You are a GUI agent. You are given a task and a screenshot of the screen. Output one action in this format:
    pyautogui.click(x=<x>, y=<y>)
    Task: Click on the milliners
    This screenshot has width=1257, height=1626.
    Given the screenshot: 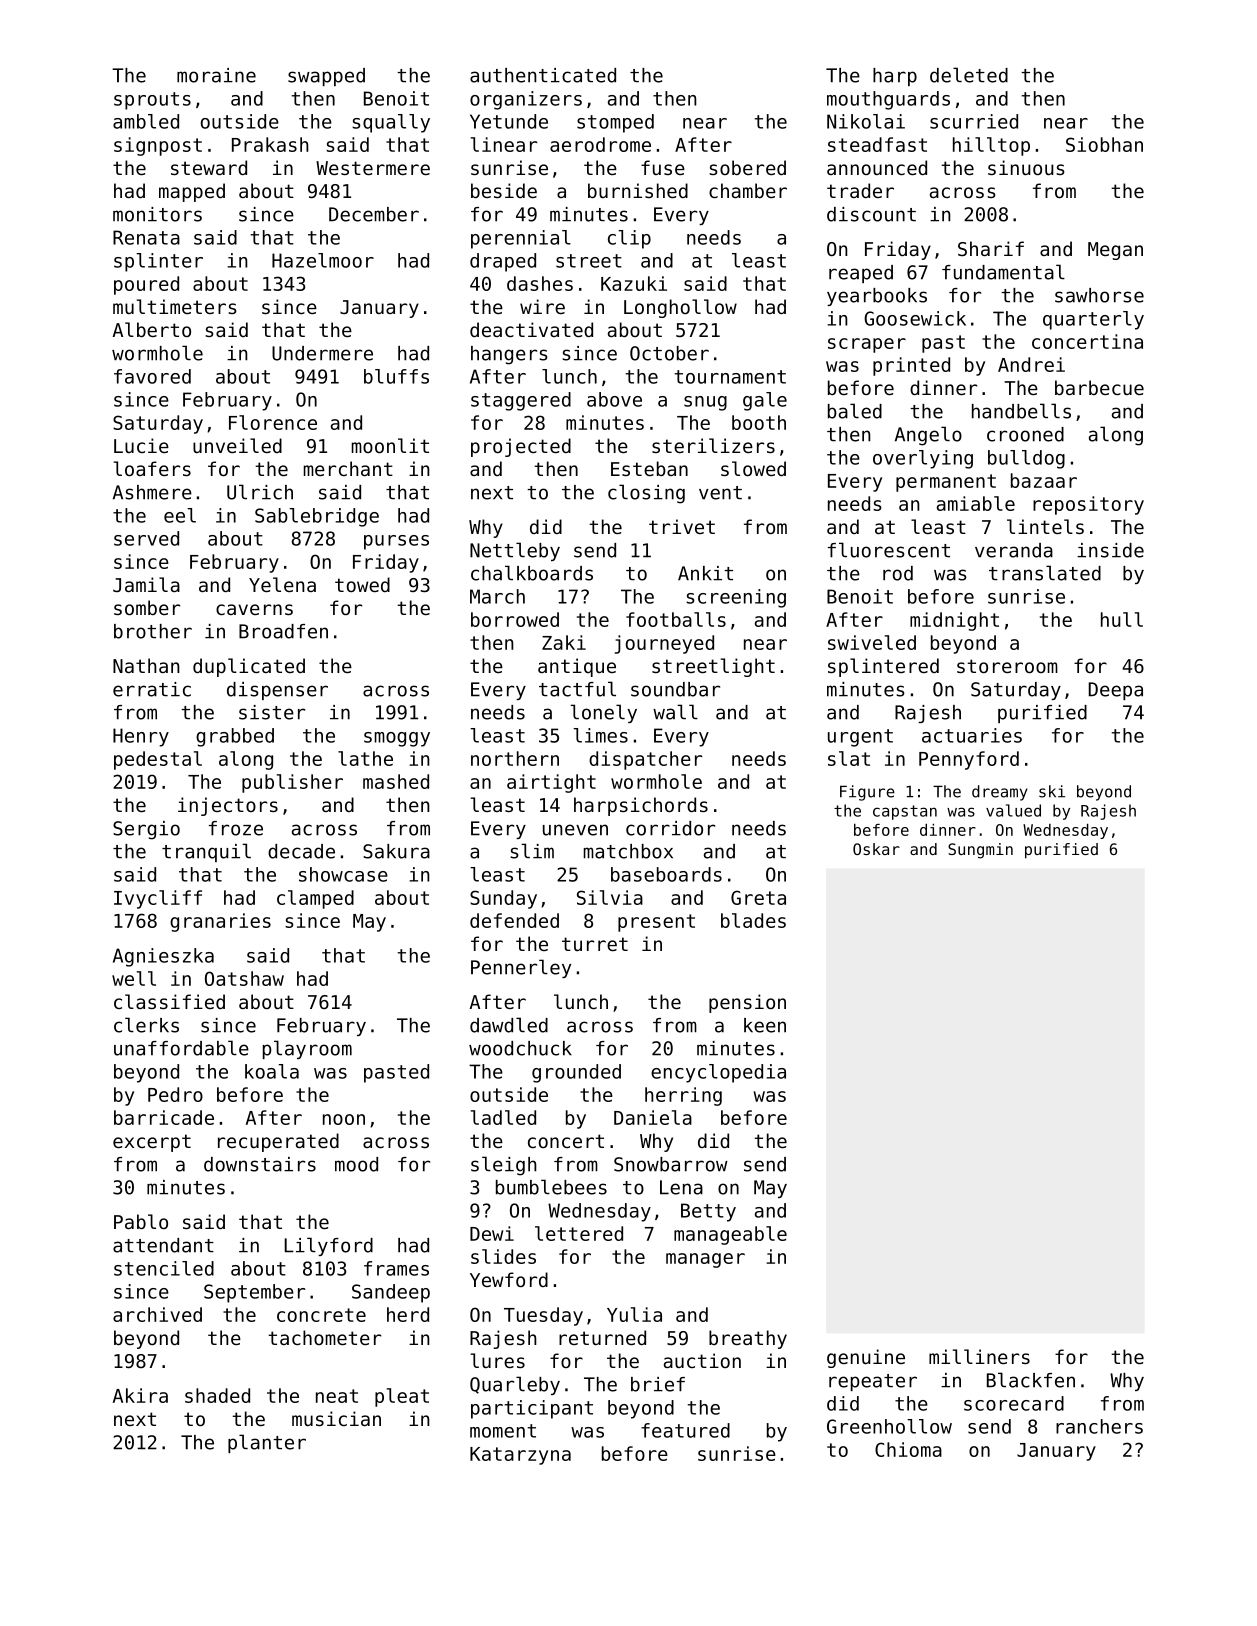 What is the action you would take?
    pyautogui.click(x=979, y=1356)
